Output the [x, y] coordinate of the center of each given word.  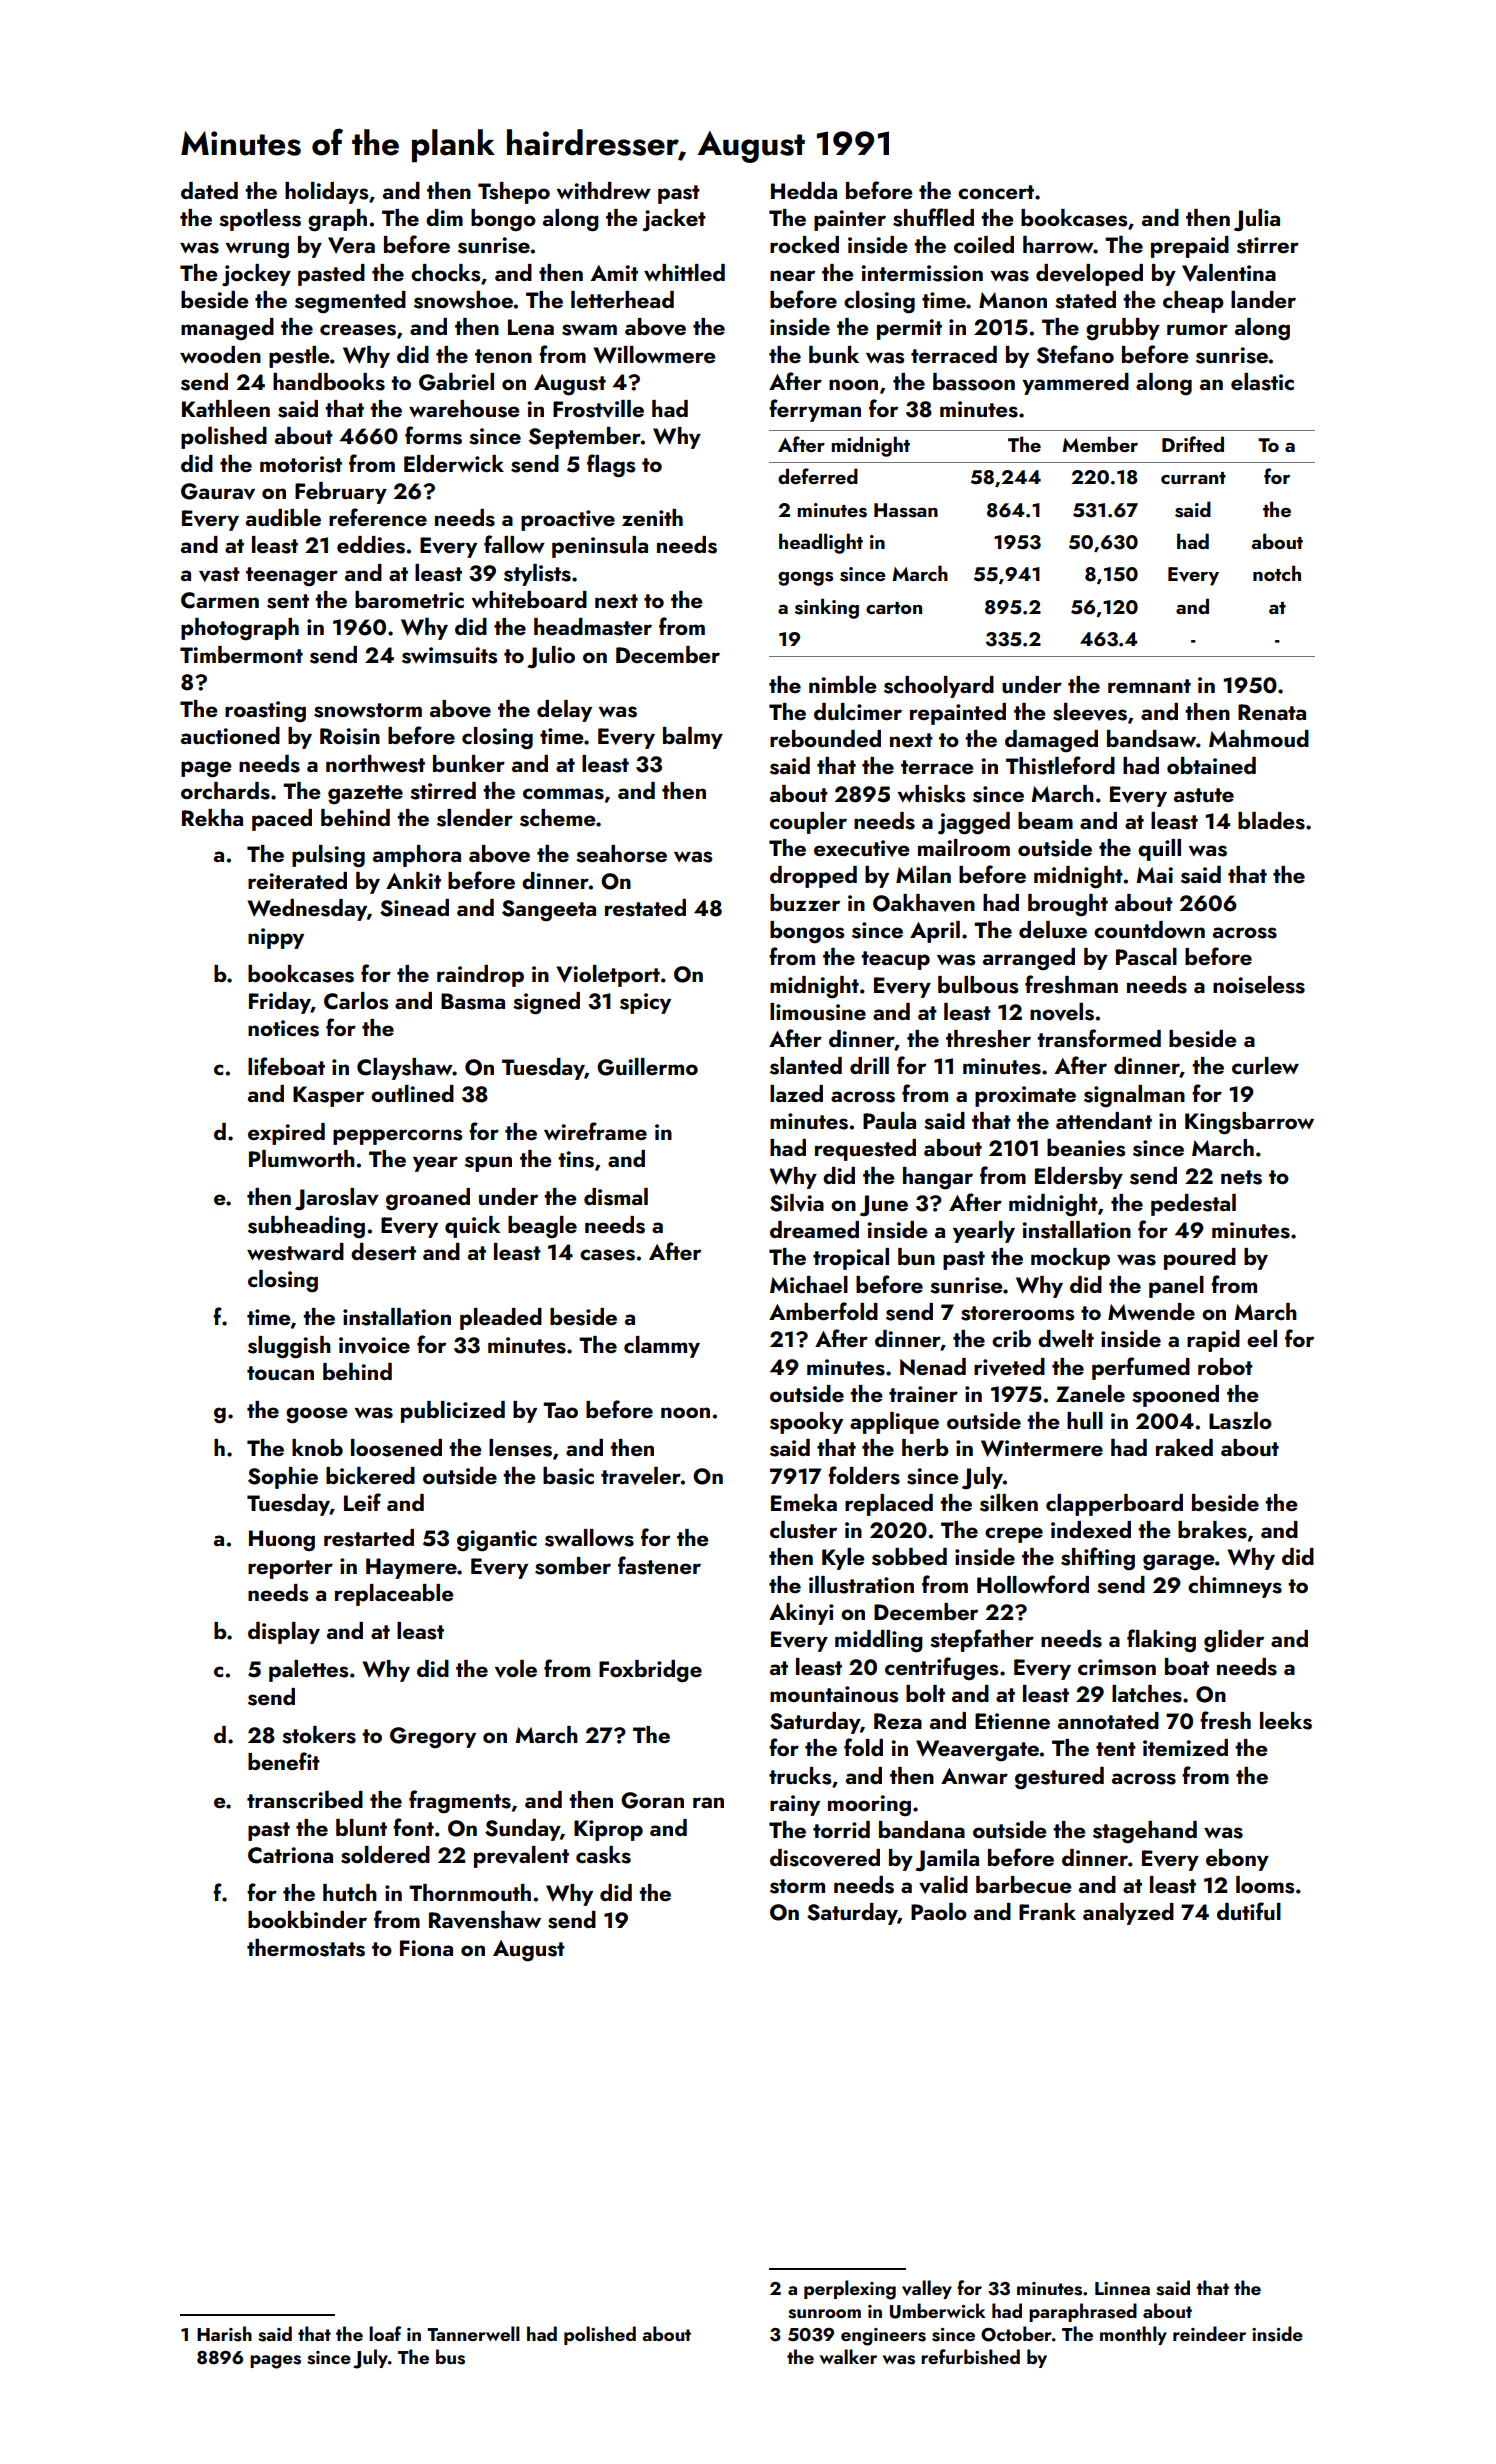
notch [1277, 573]
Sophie [283, 1478]
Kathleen [226, 408]
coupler [808, 823]
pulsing [328, 856]
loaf [385, 2333]
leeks [1286, 1721]
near [792, 275]
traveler [641, 1476]
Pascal [1146, 957]
